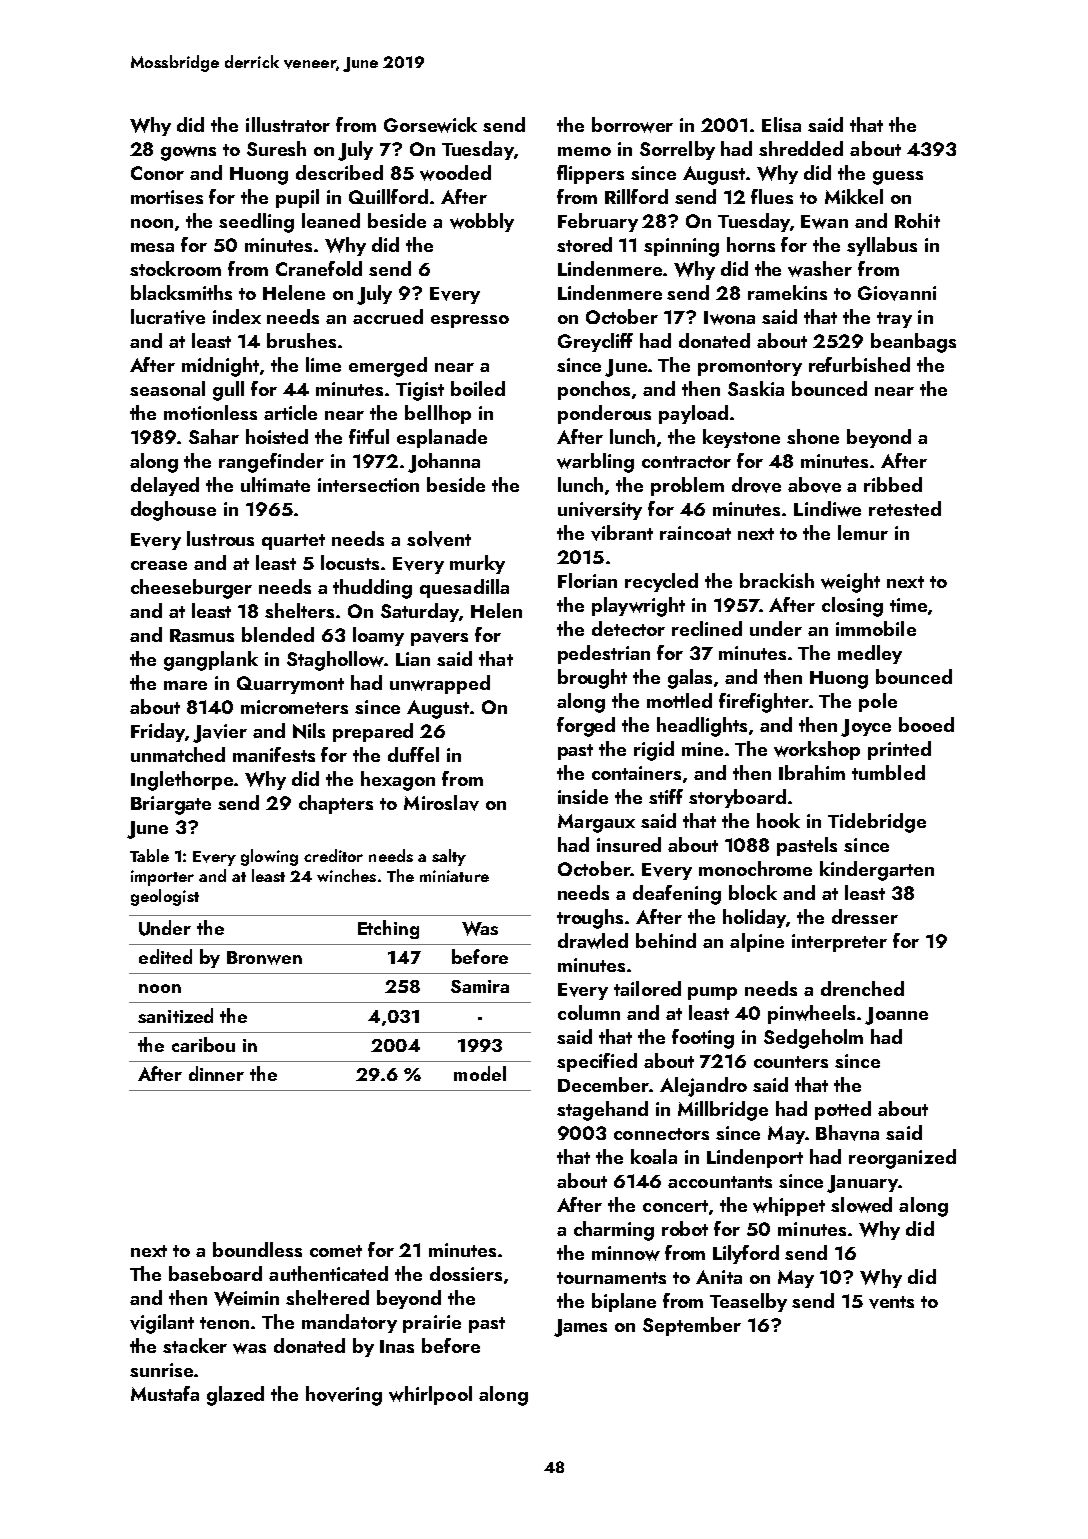 This image has width=1088, height=1539. What do you see at coordinates (604, 414) in the image?
I see `ponderous` at bounding box center [604, 414].
